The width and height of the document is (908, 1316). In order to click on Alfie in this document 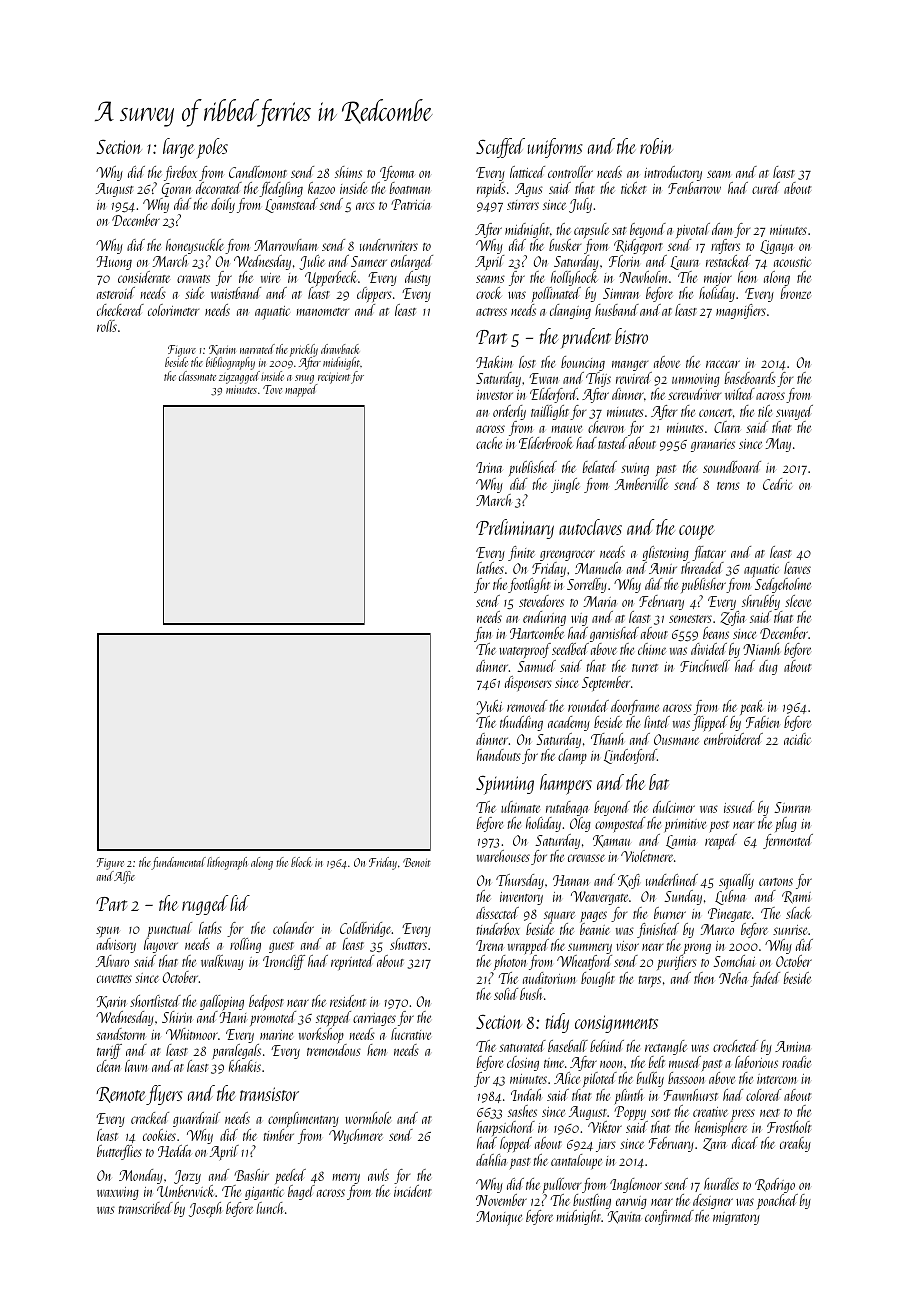, I will do `click(124, 877)`.
